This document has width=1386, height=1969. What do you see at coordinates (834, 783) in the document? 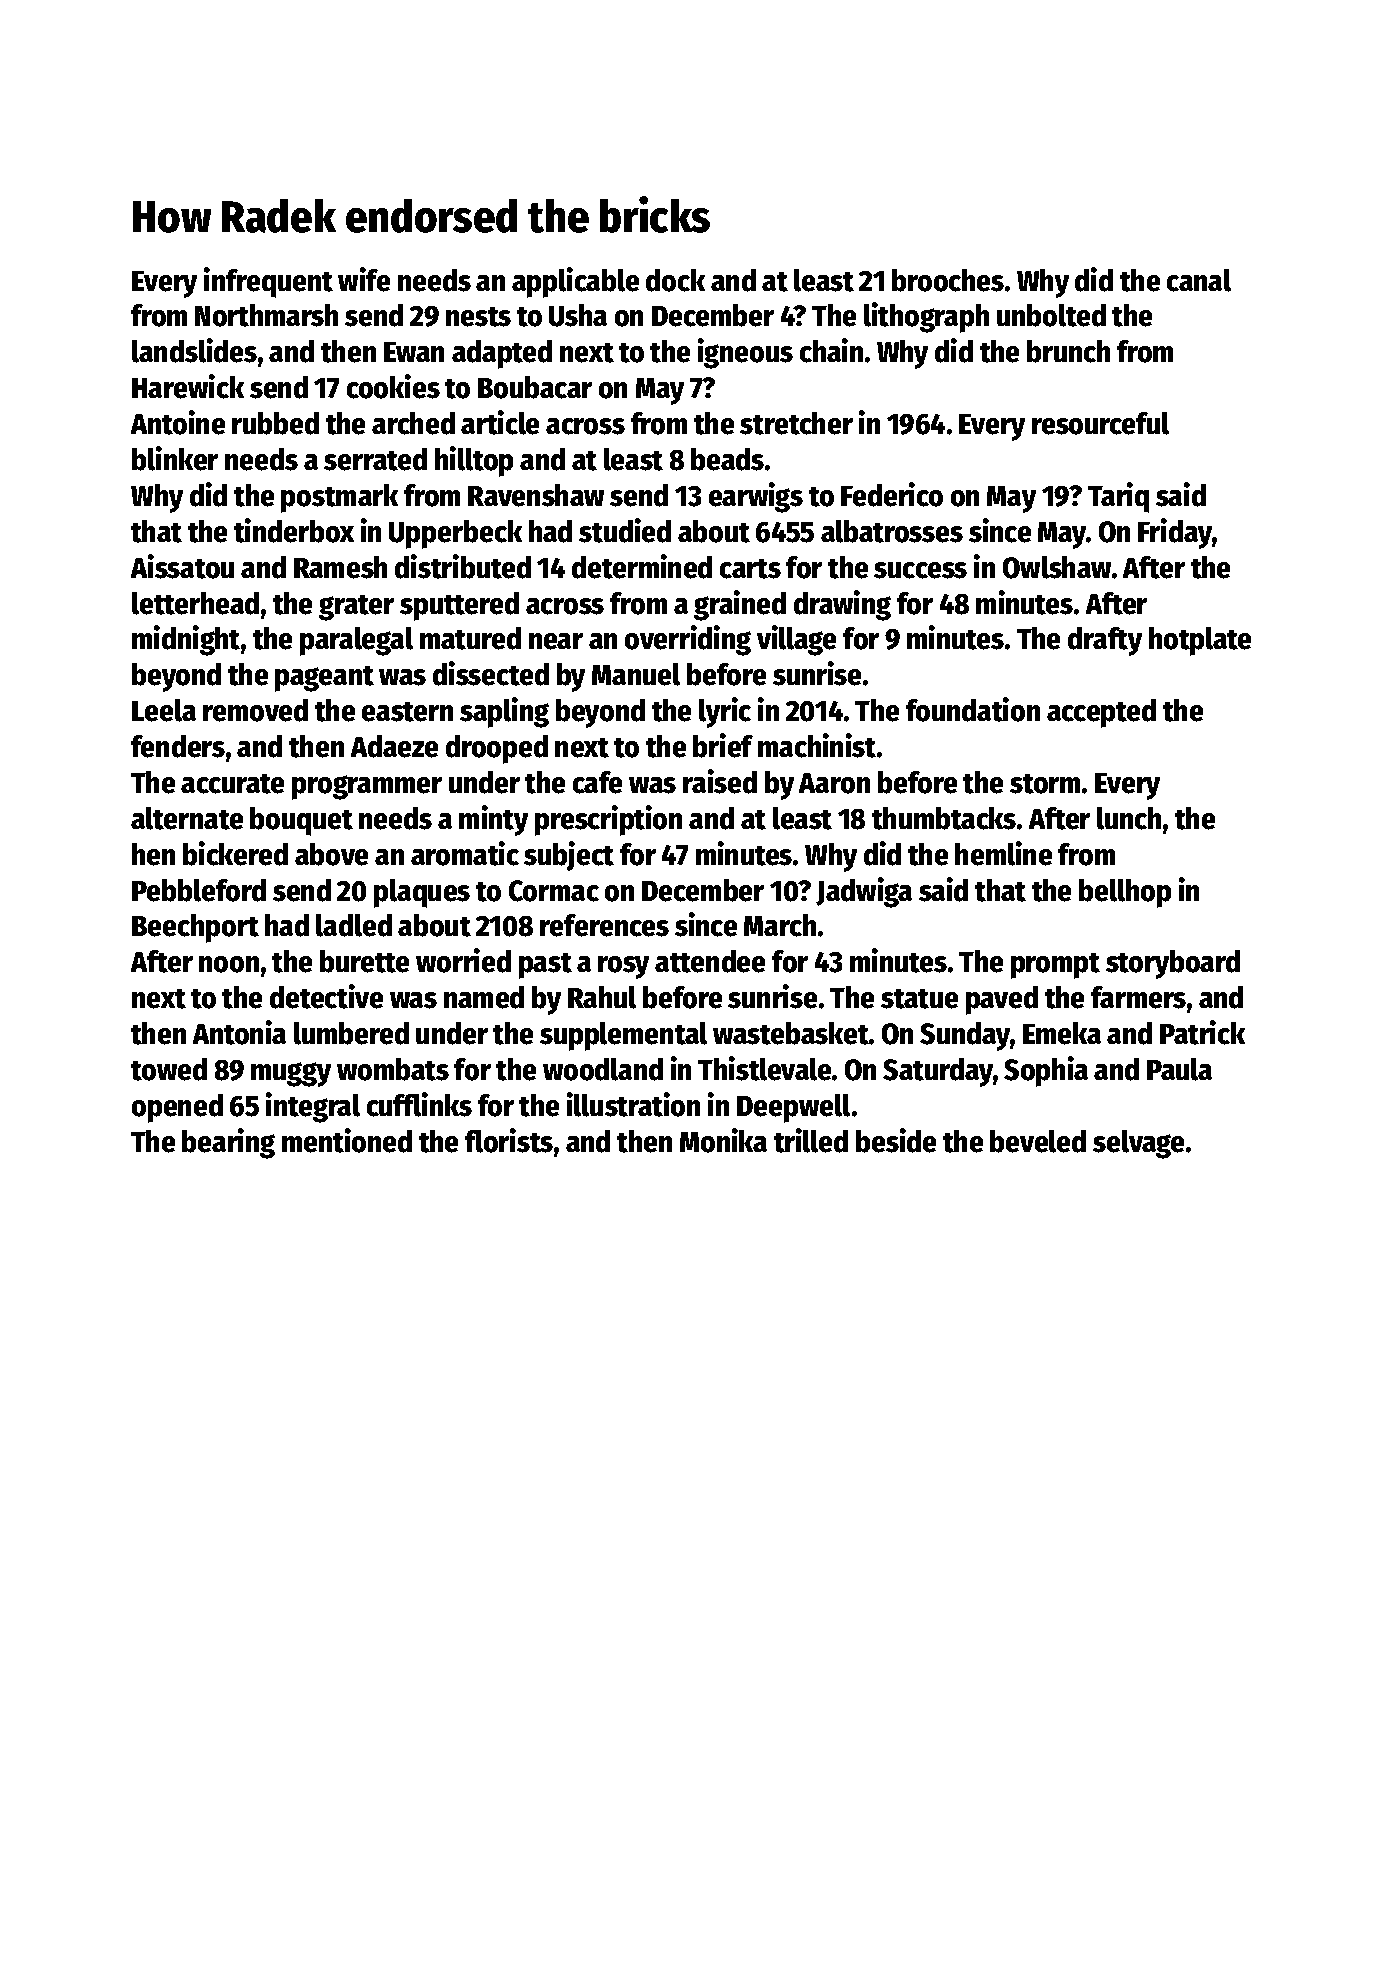
I see `Aaron` at bounding box center [834, 783].
